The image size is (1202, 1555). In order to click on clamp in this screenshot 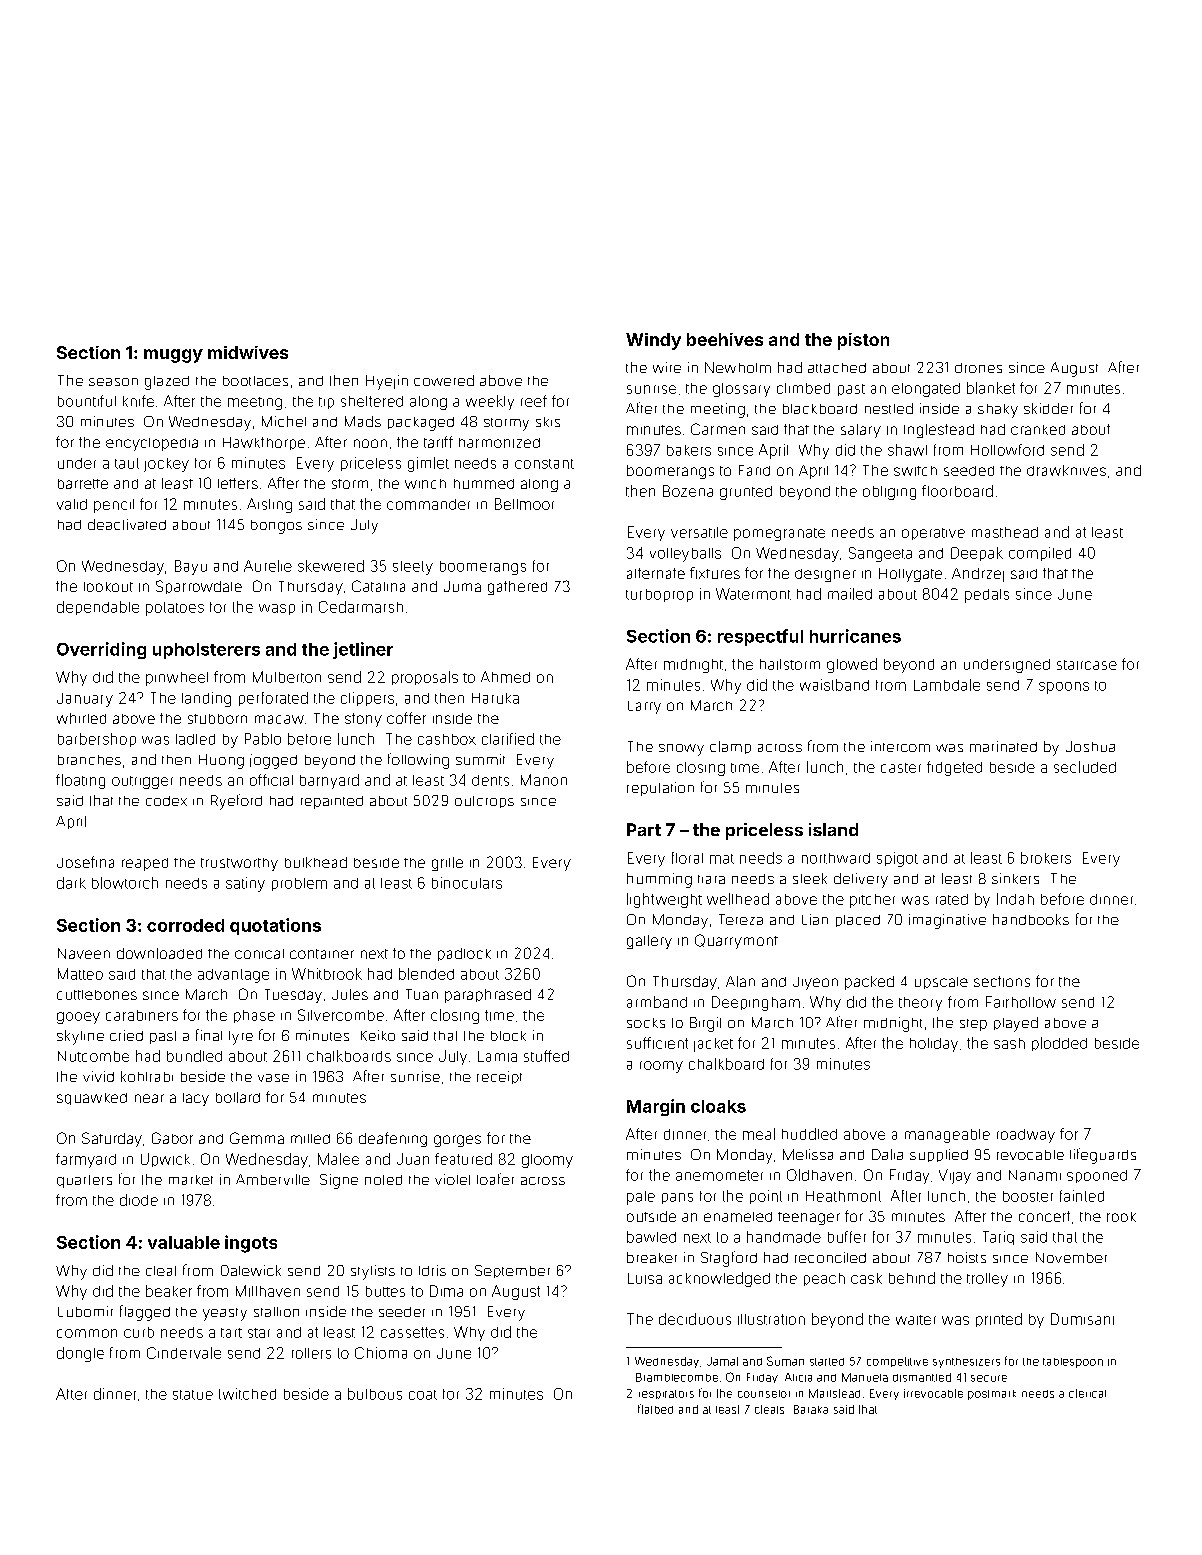, I will do `click(730, 747)`.
